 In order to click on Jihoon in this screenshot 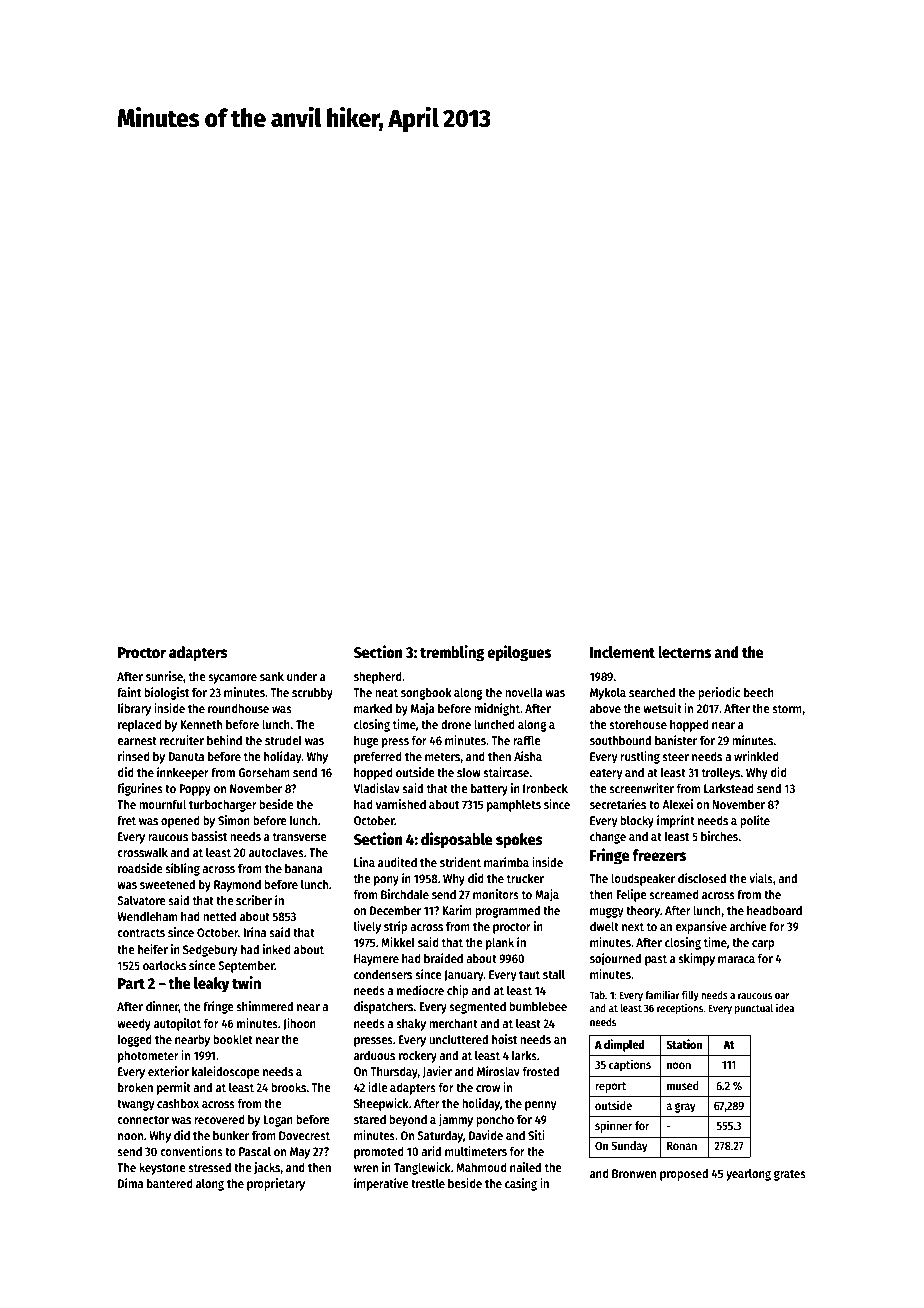, I will do `click(299, 1024)`.
